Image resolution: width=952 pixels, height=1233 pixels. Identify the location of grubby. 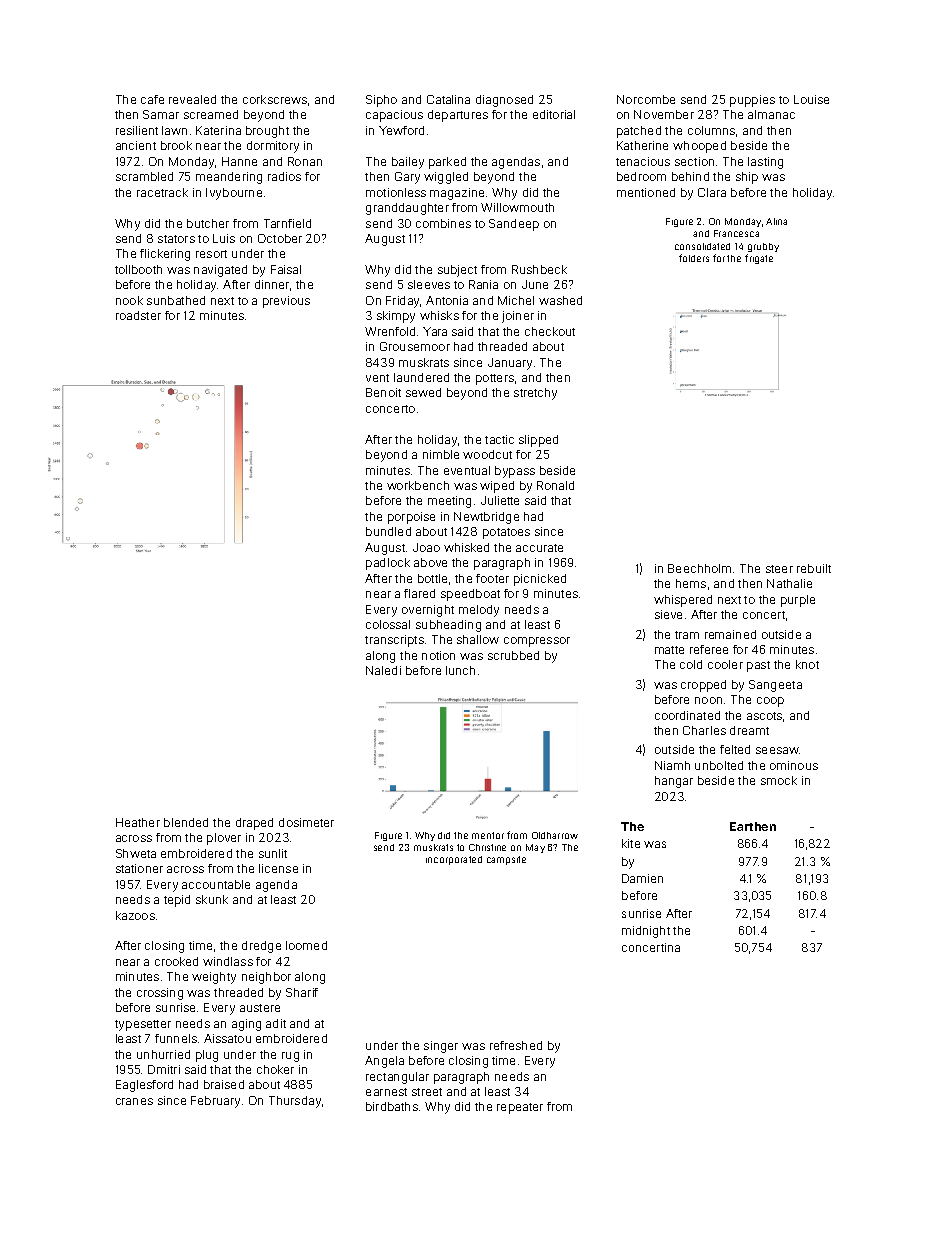
(763, 247).
